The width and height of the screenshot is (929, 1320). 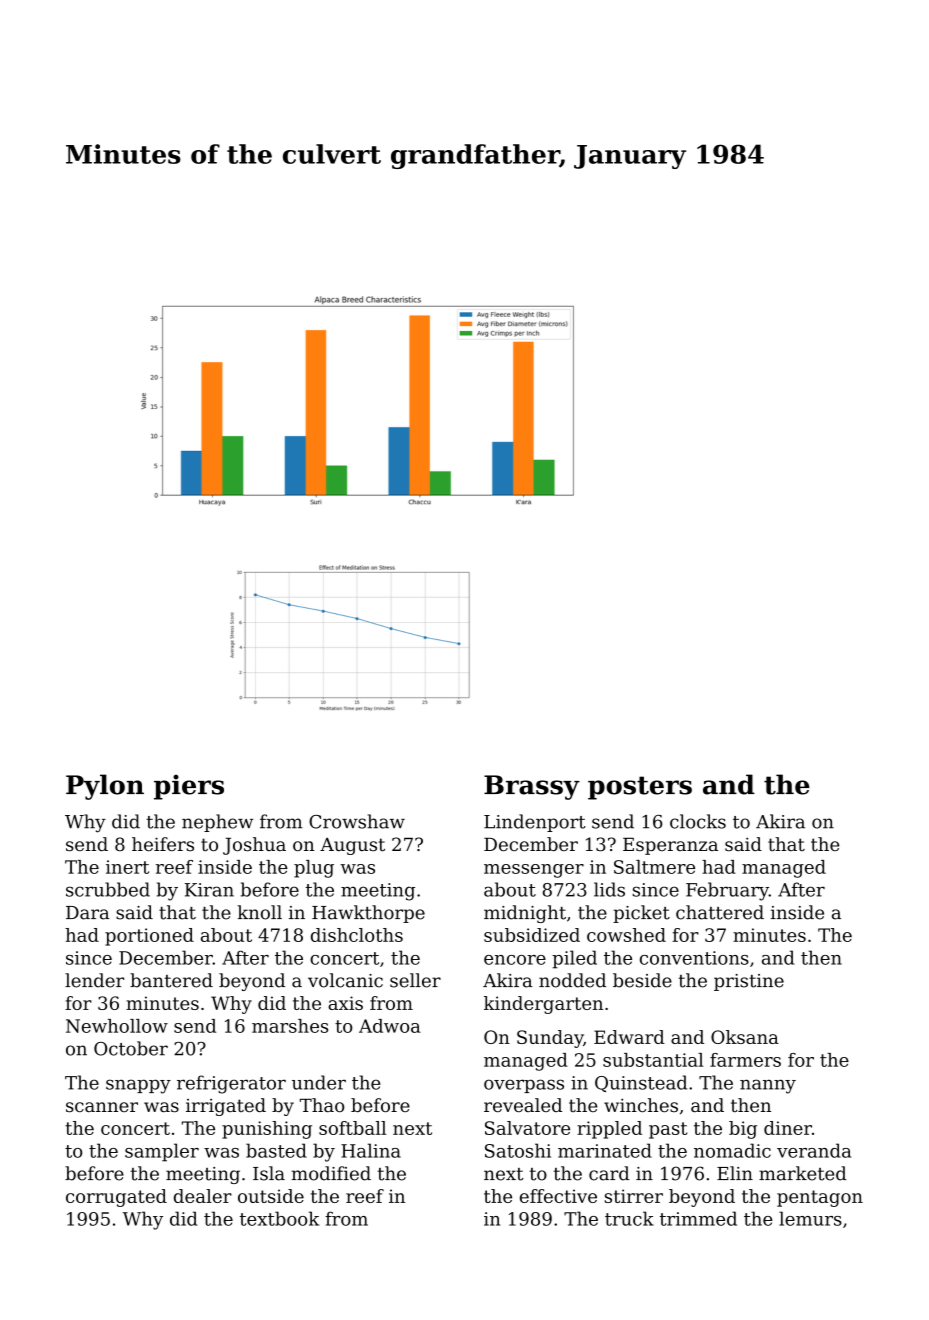 I want to click on softball, so click(x=352, y=1128).
